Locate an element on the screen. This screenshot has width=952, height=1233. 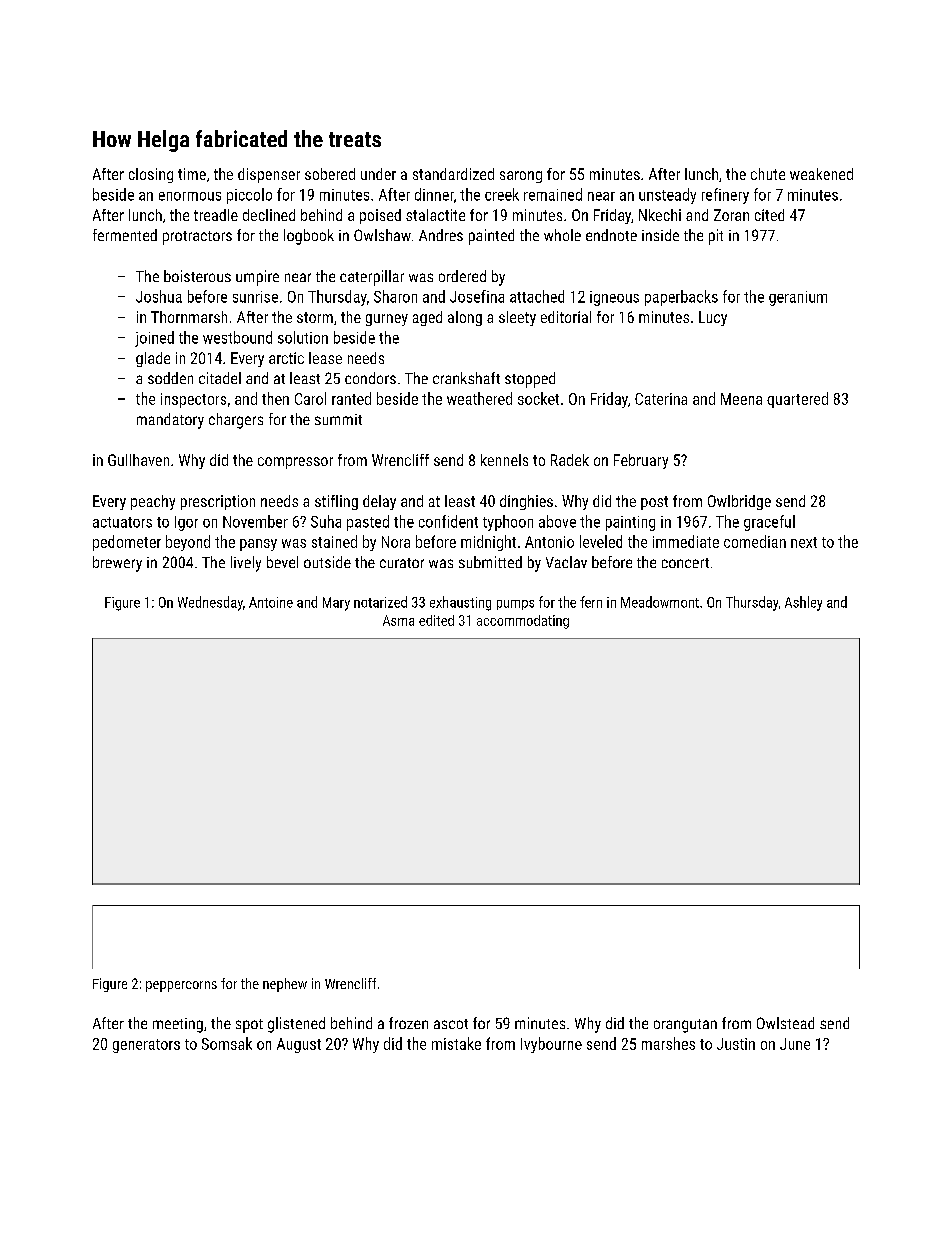
edited is located at coordinates (436, 620).
